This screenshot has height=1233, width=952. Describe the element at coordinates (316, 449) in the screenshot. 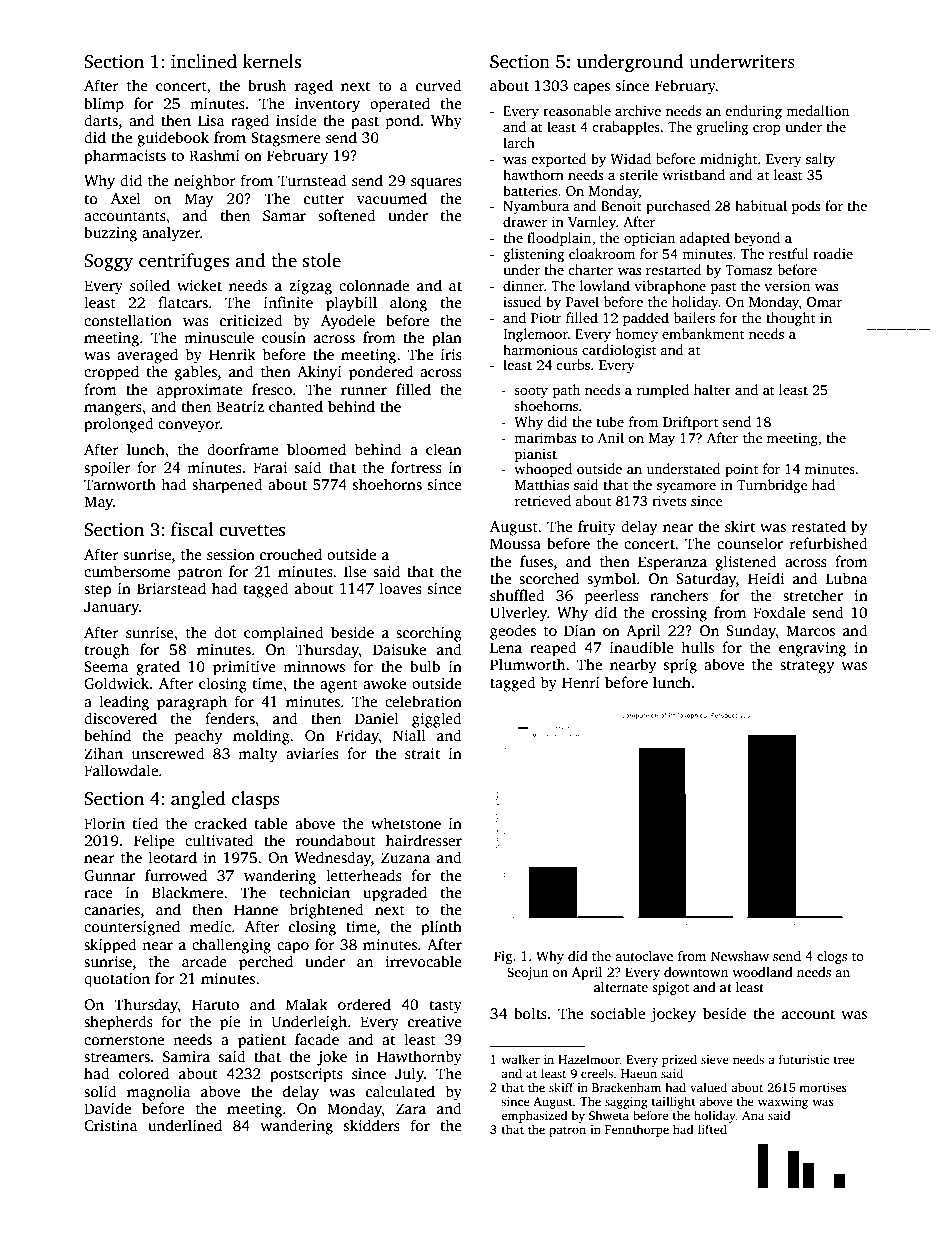

I see `bloomed` at that location.
